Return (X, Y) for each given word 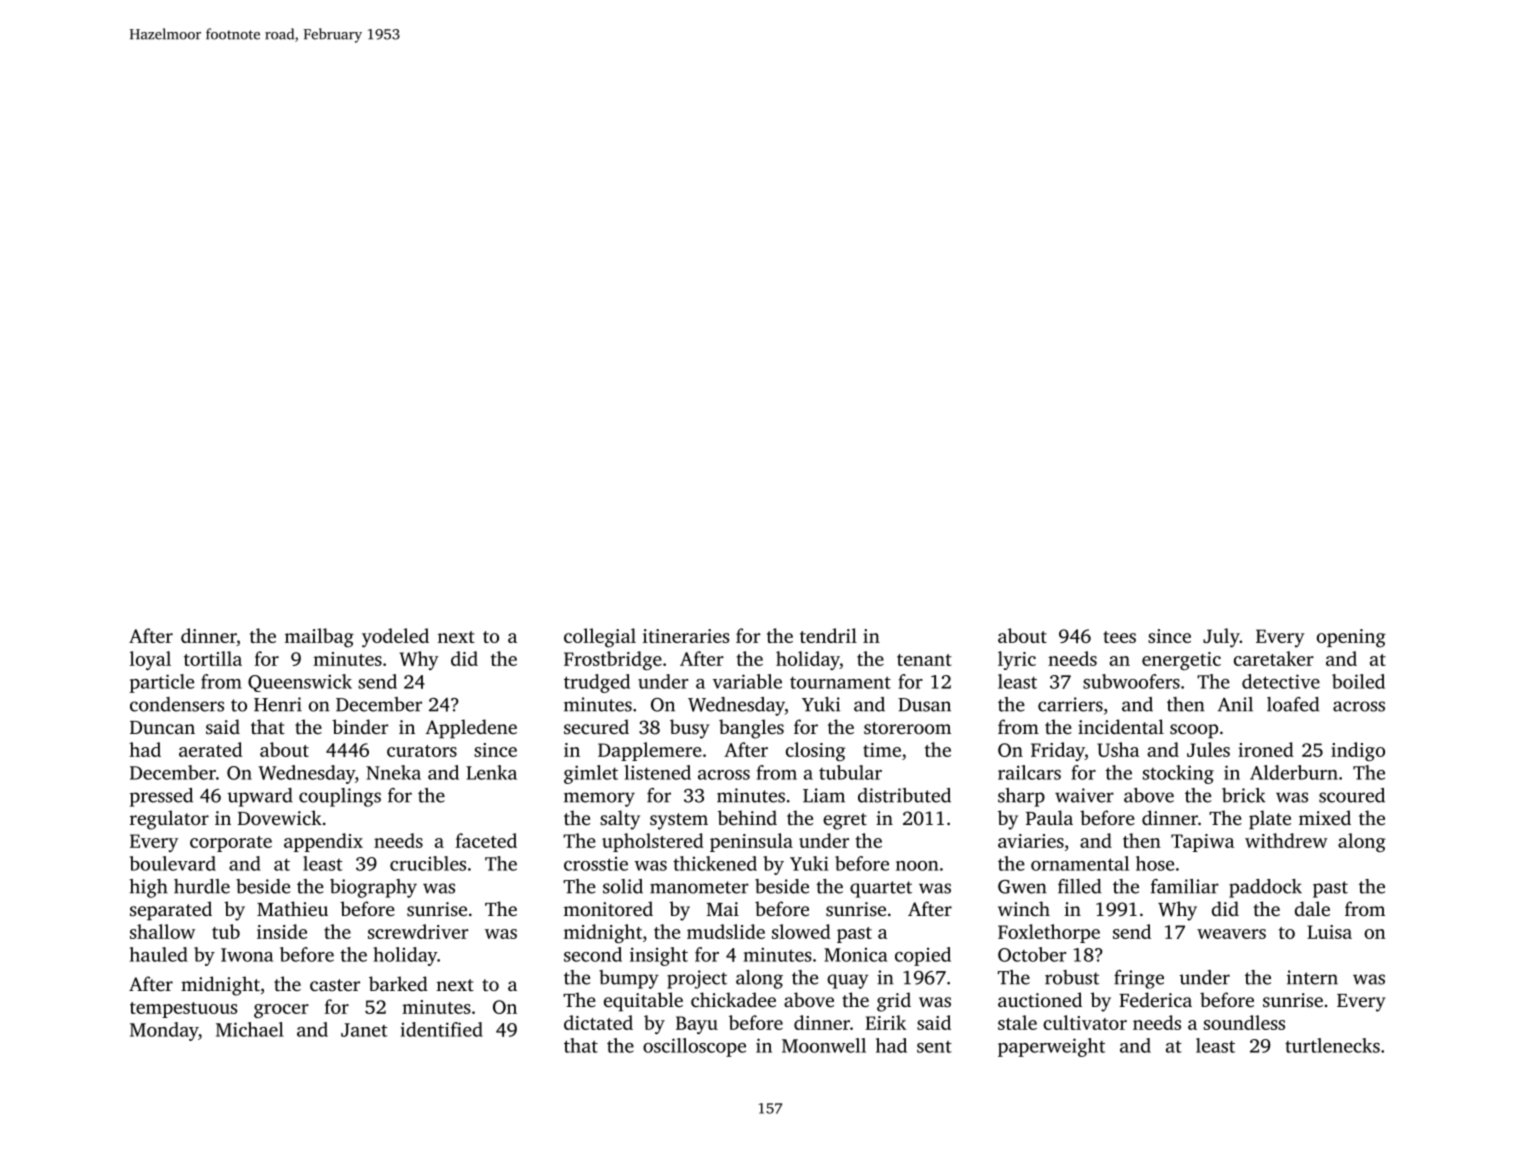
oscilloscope (694, 1047)
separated (171, 911)
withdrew (1286, 840)
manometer (699, 887)
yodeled (395, 638)
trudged (597, 683)
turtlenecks (1332, 1045)
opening (1351, 638)
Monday (164, 1031)
